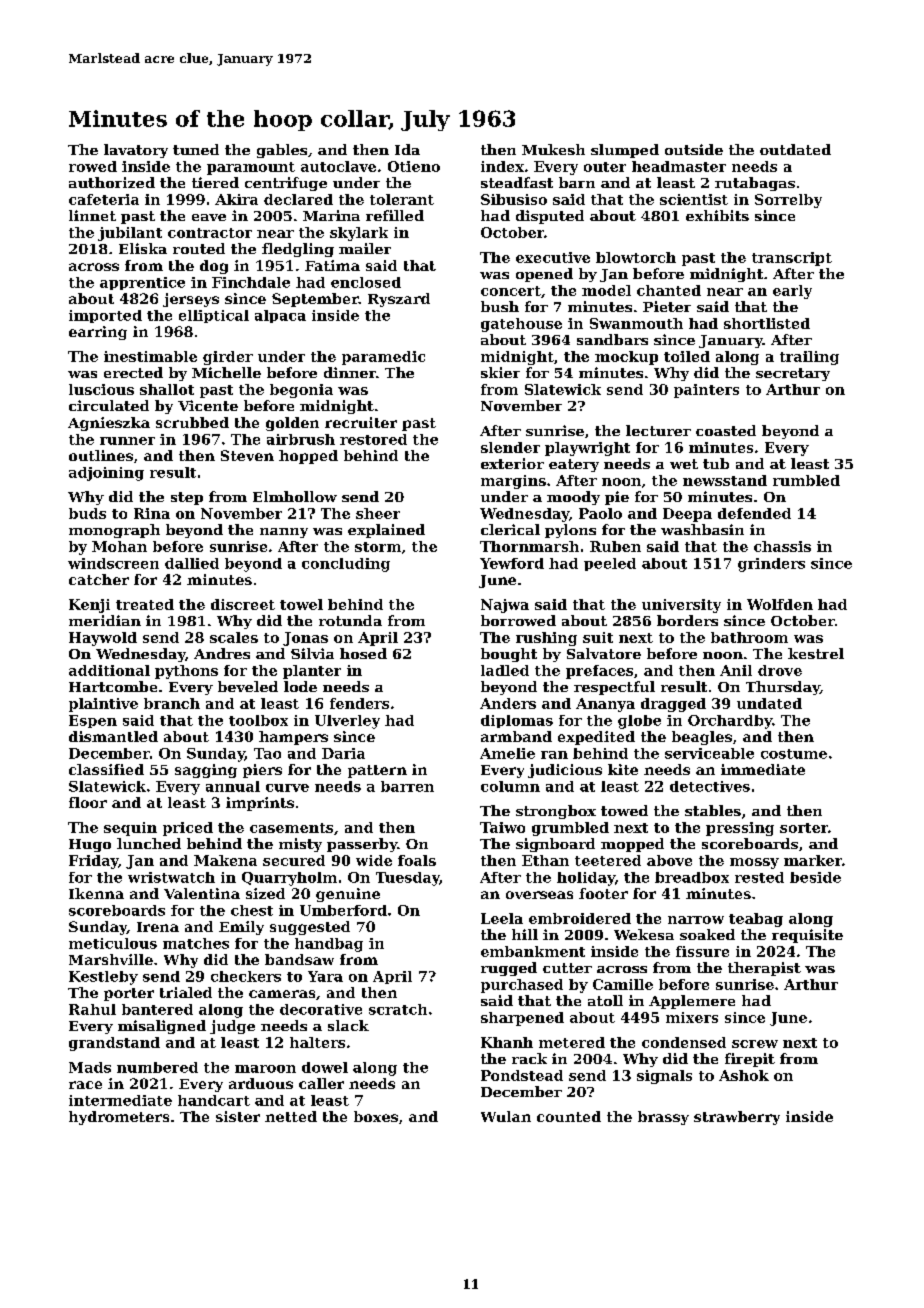 The image size is (924, 1308). I want to click on coasted, so click(726, 430).
